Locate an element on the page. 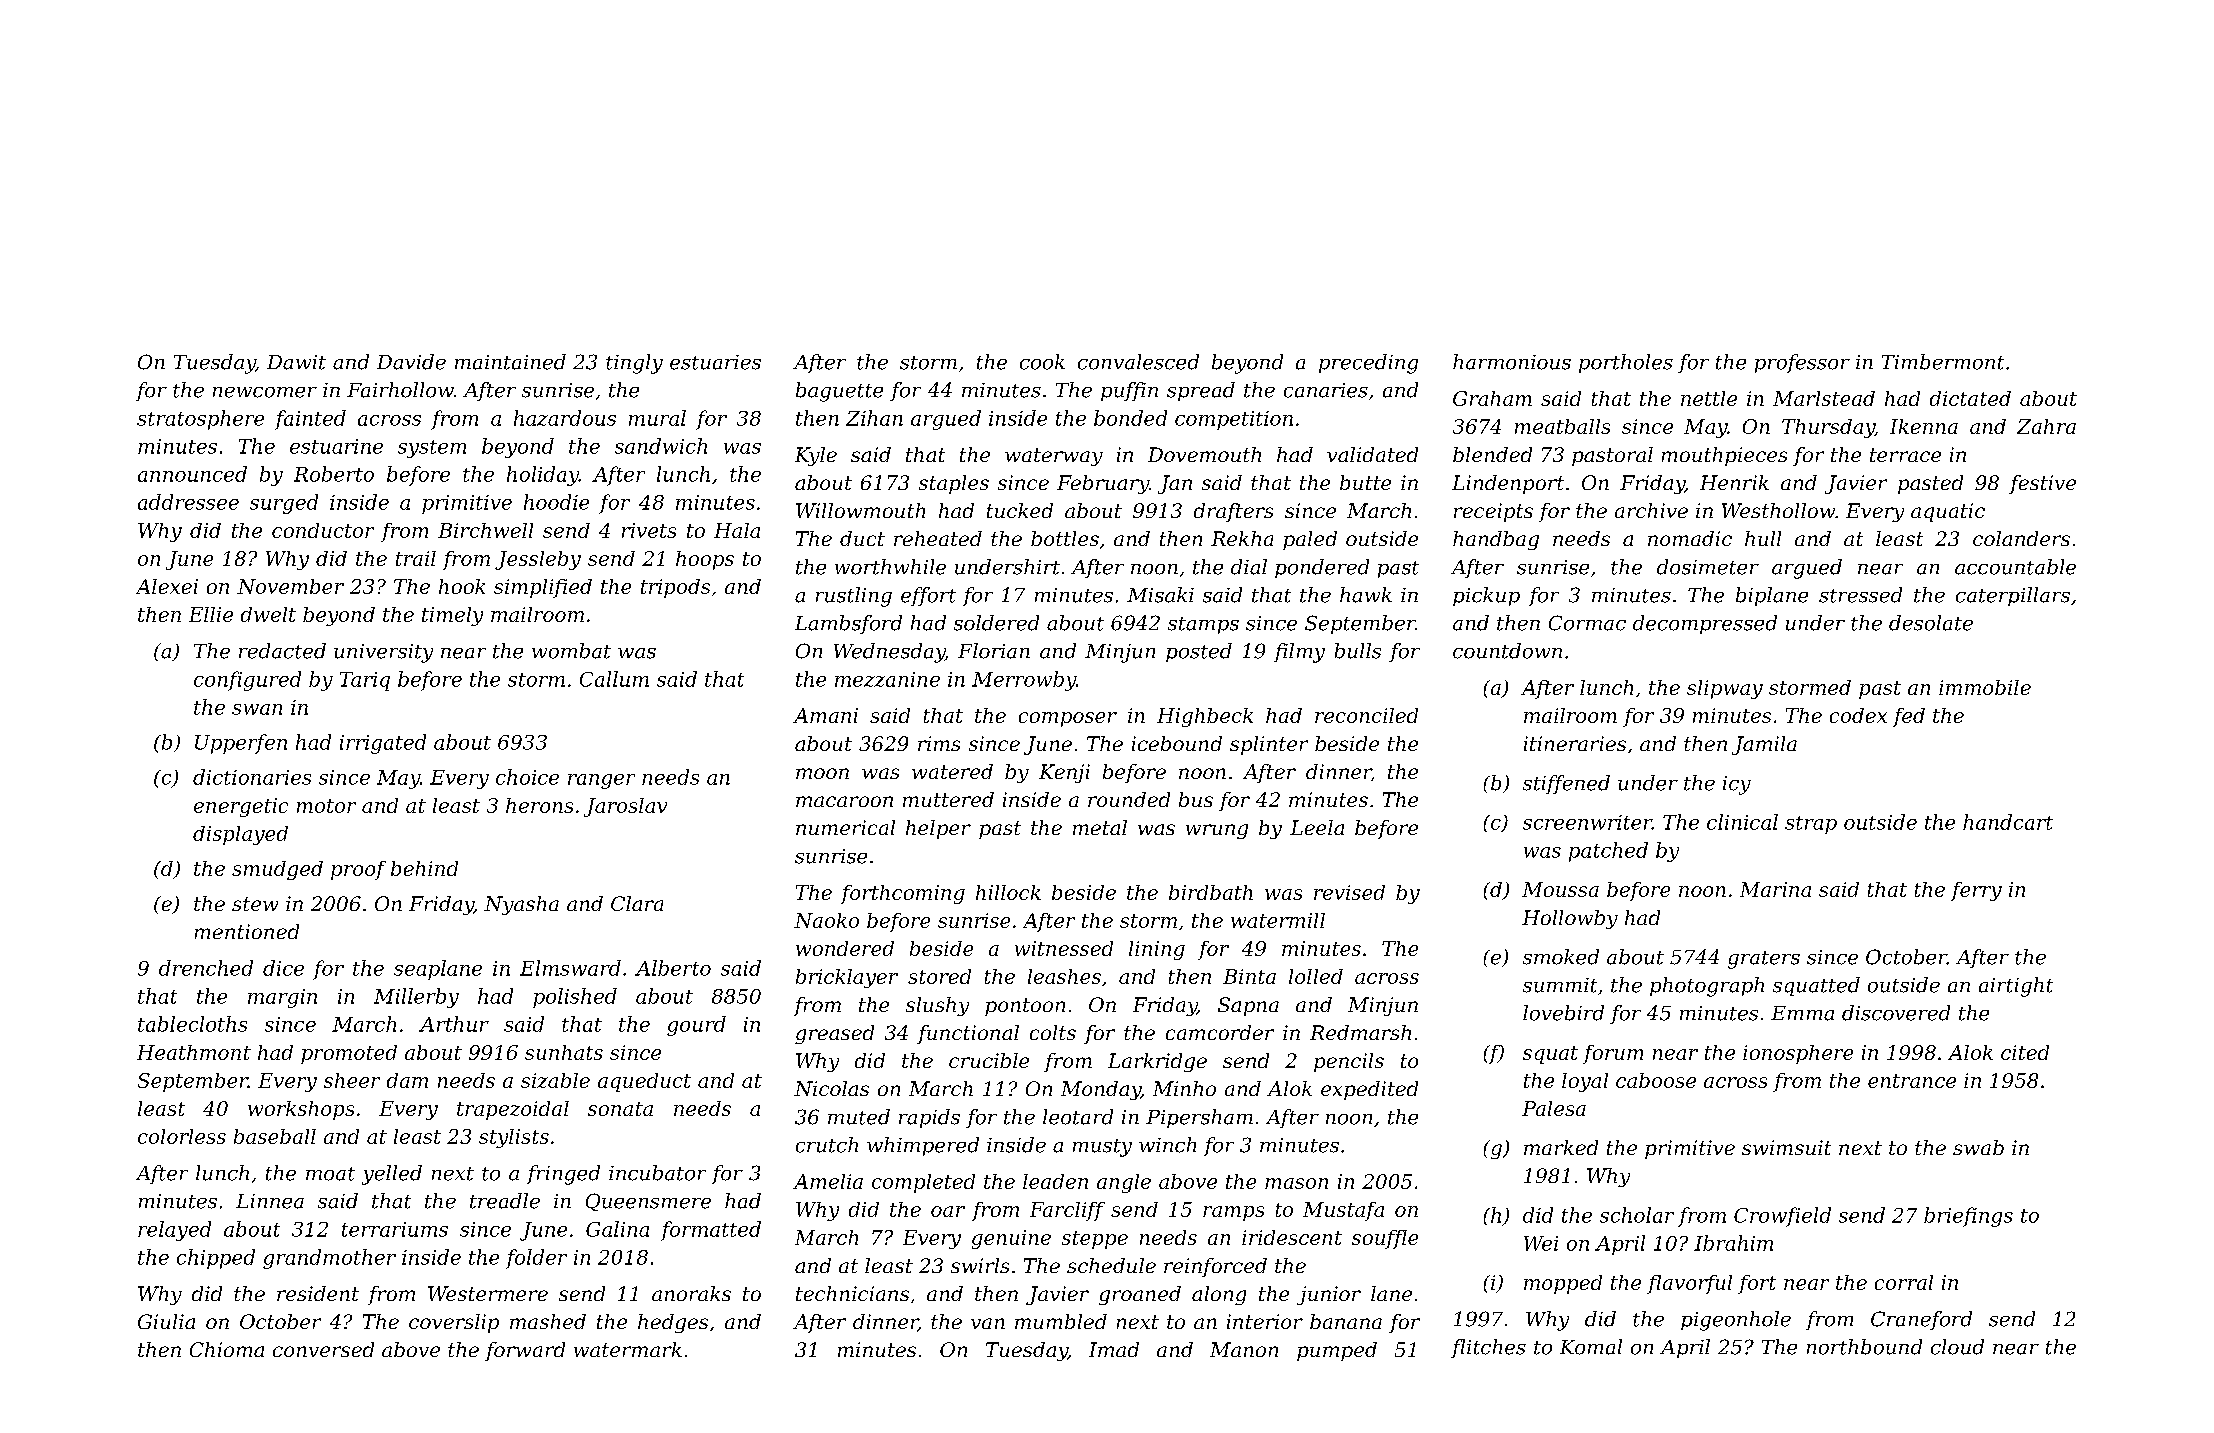 This document has height=1433, width=2214. baguette is located at coordinates (839, 392).
